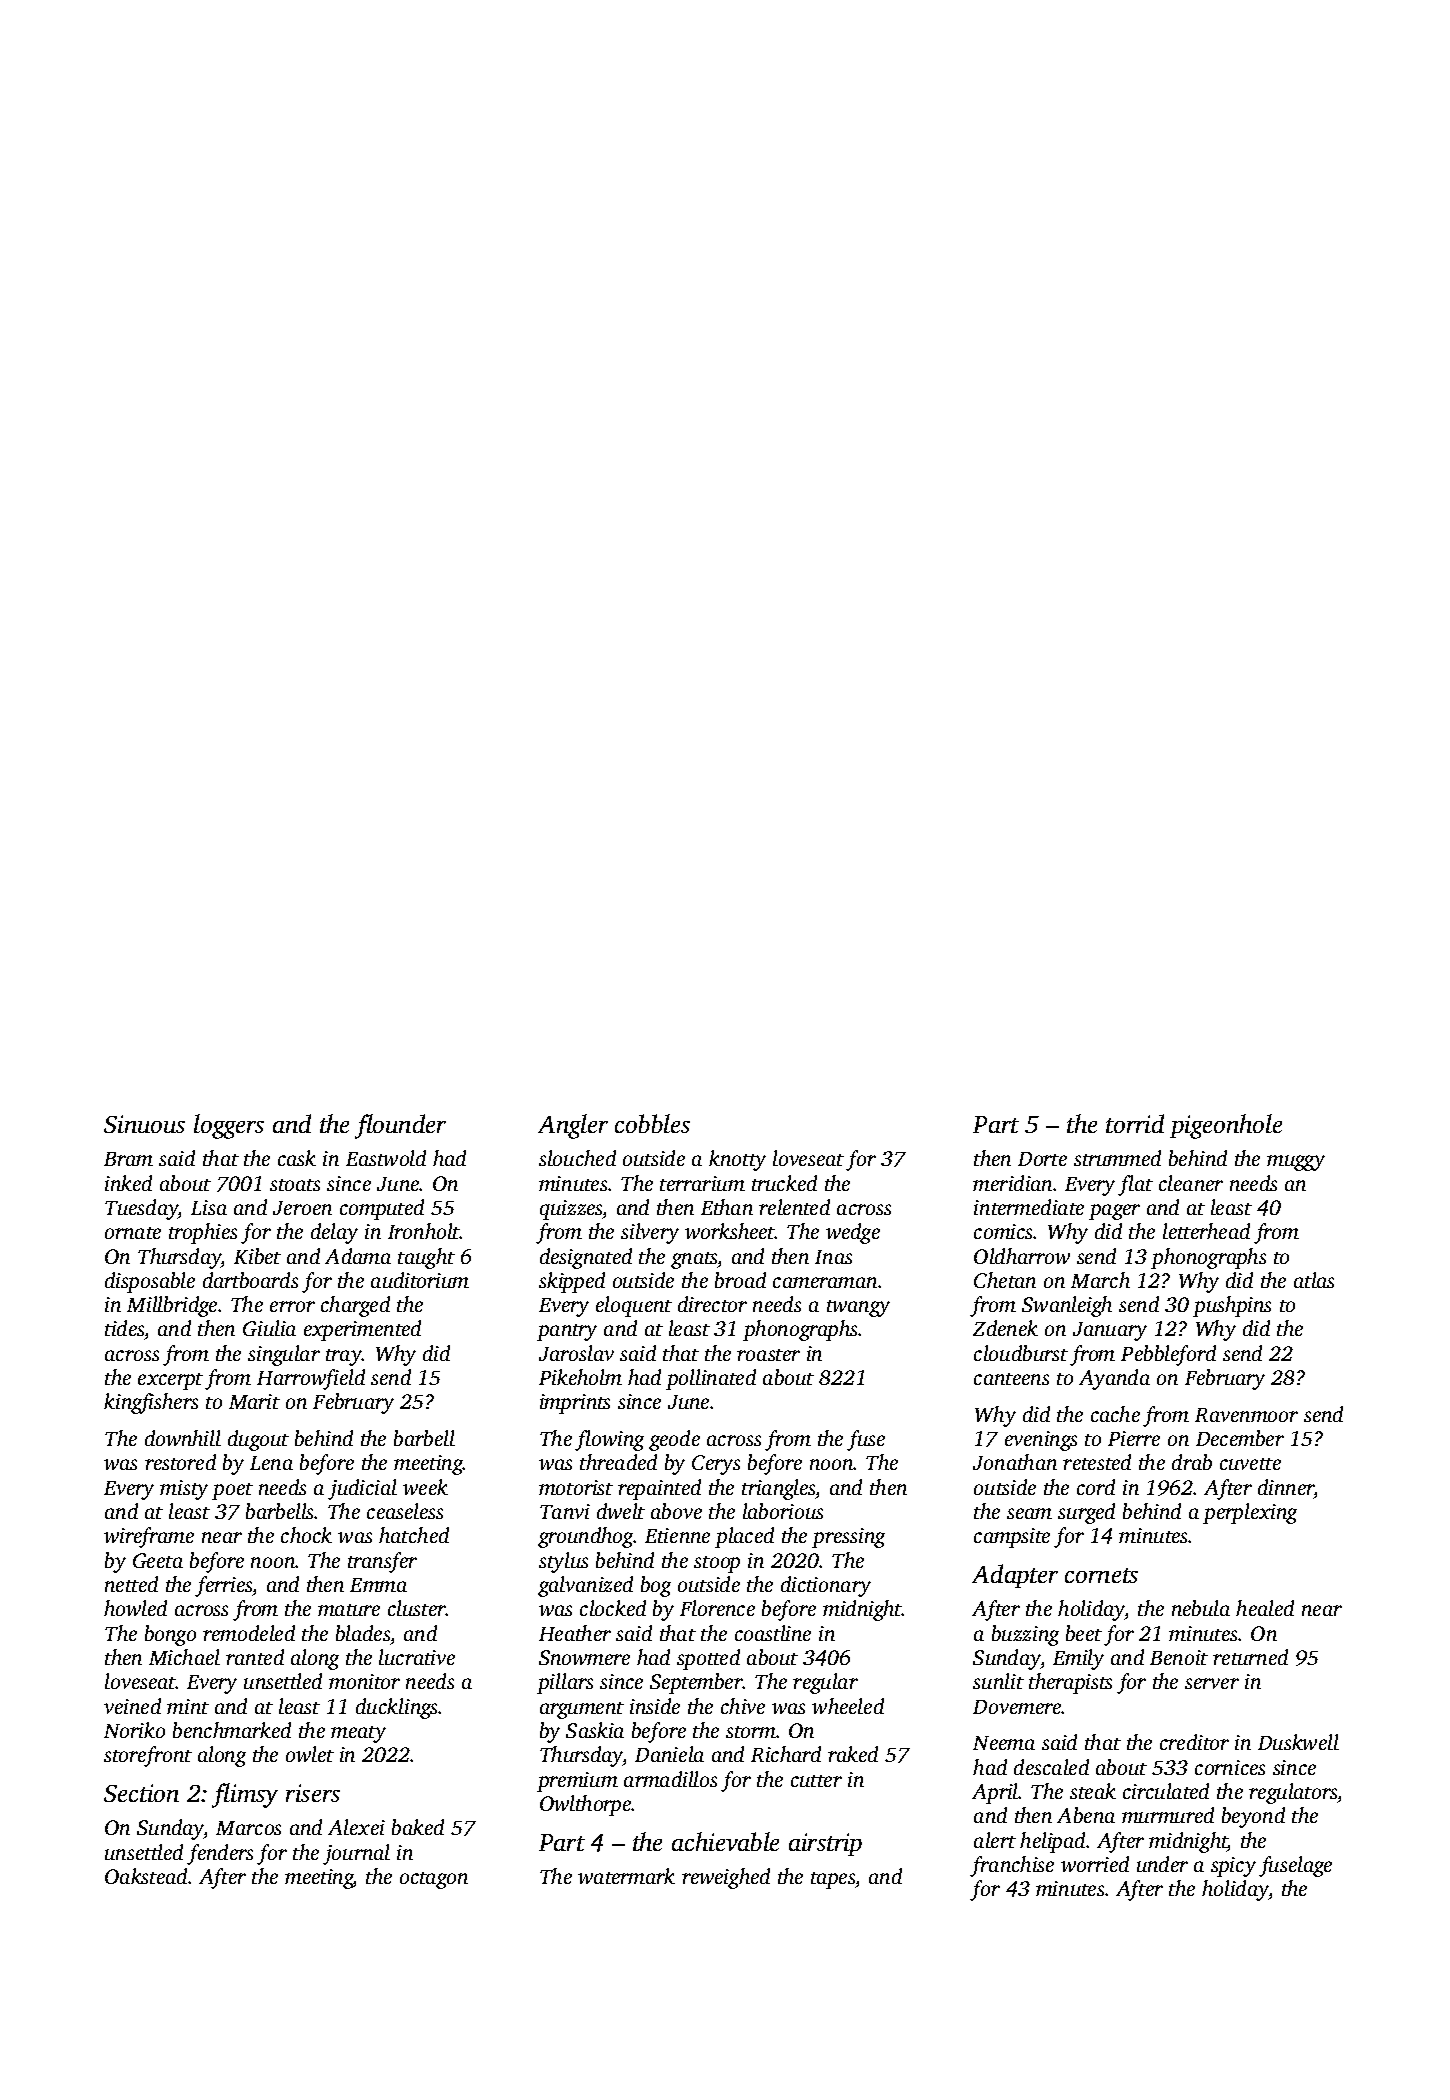 The height and width of the screenshot is (2100, 1450). Describe the element at coordinates (1086, 1513) in the screenshot. I see `surged` at that location.
